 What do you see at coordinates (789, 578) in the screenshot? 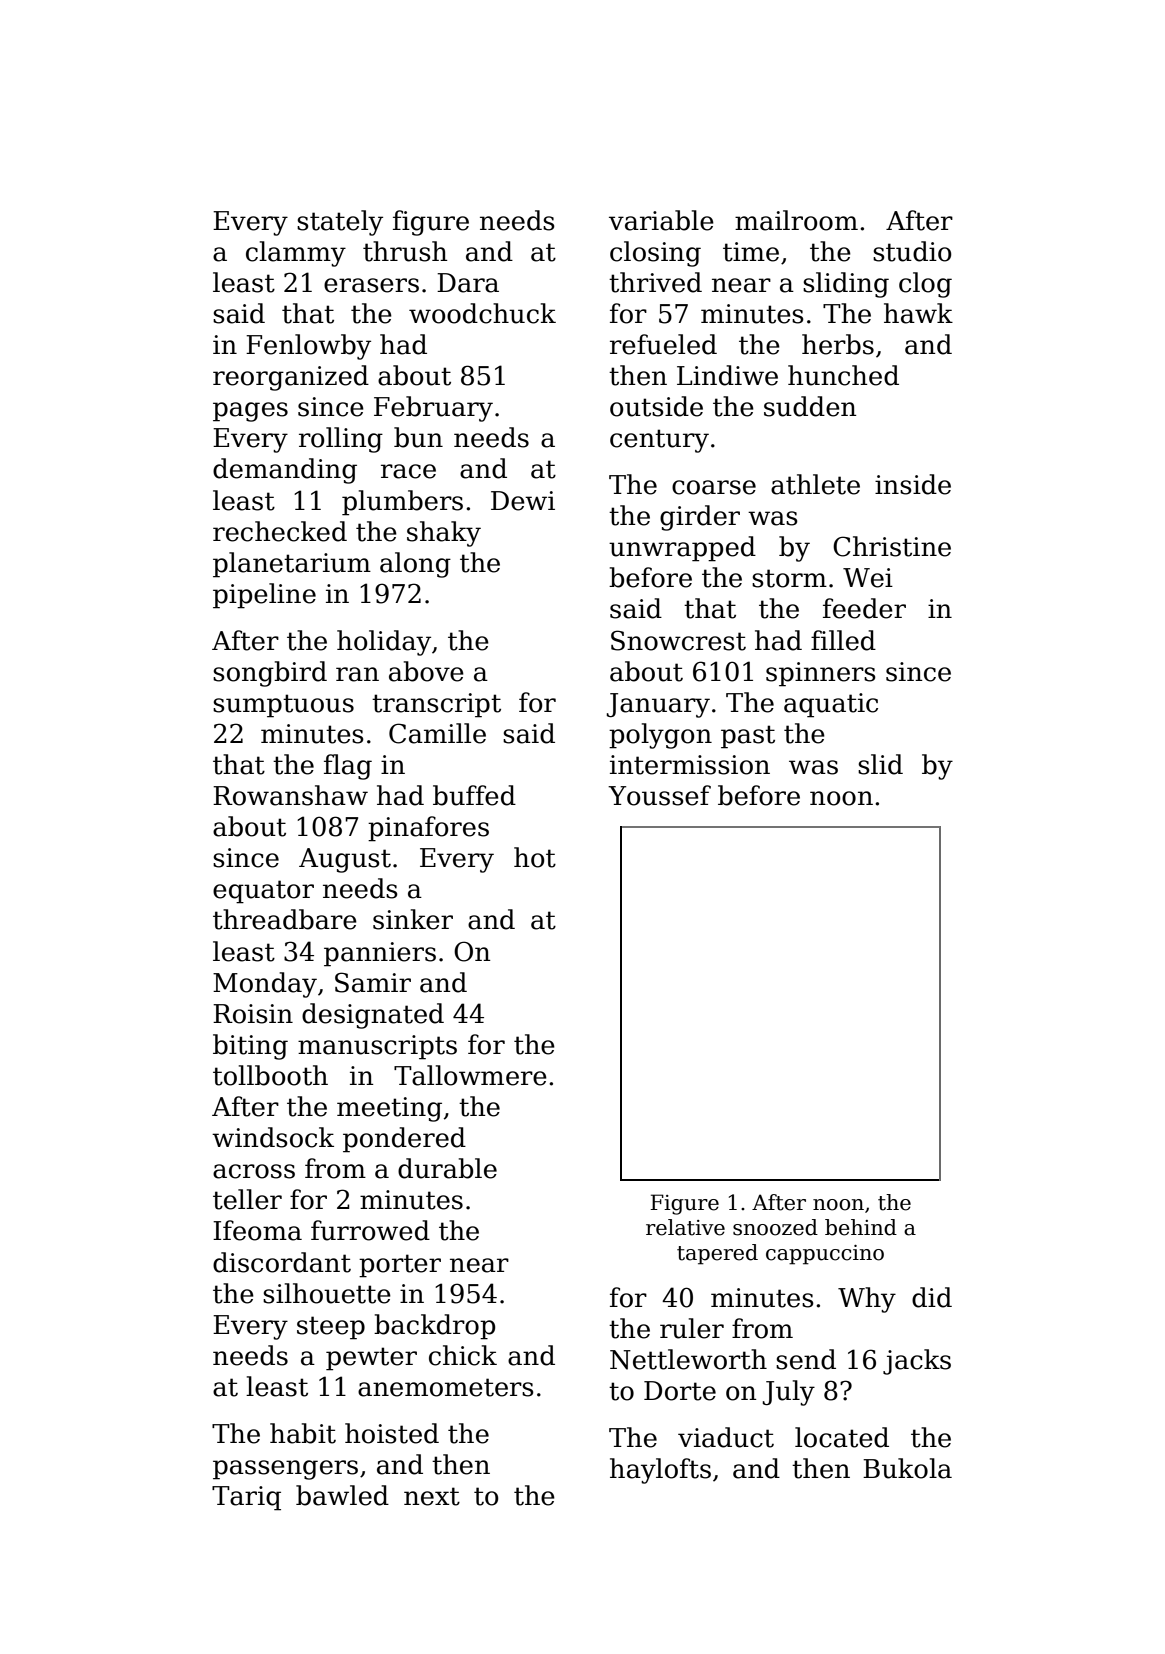
I see `storm` at bounding box center [789, 578].
